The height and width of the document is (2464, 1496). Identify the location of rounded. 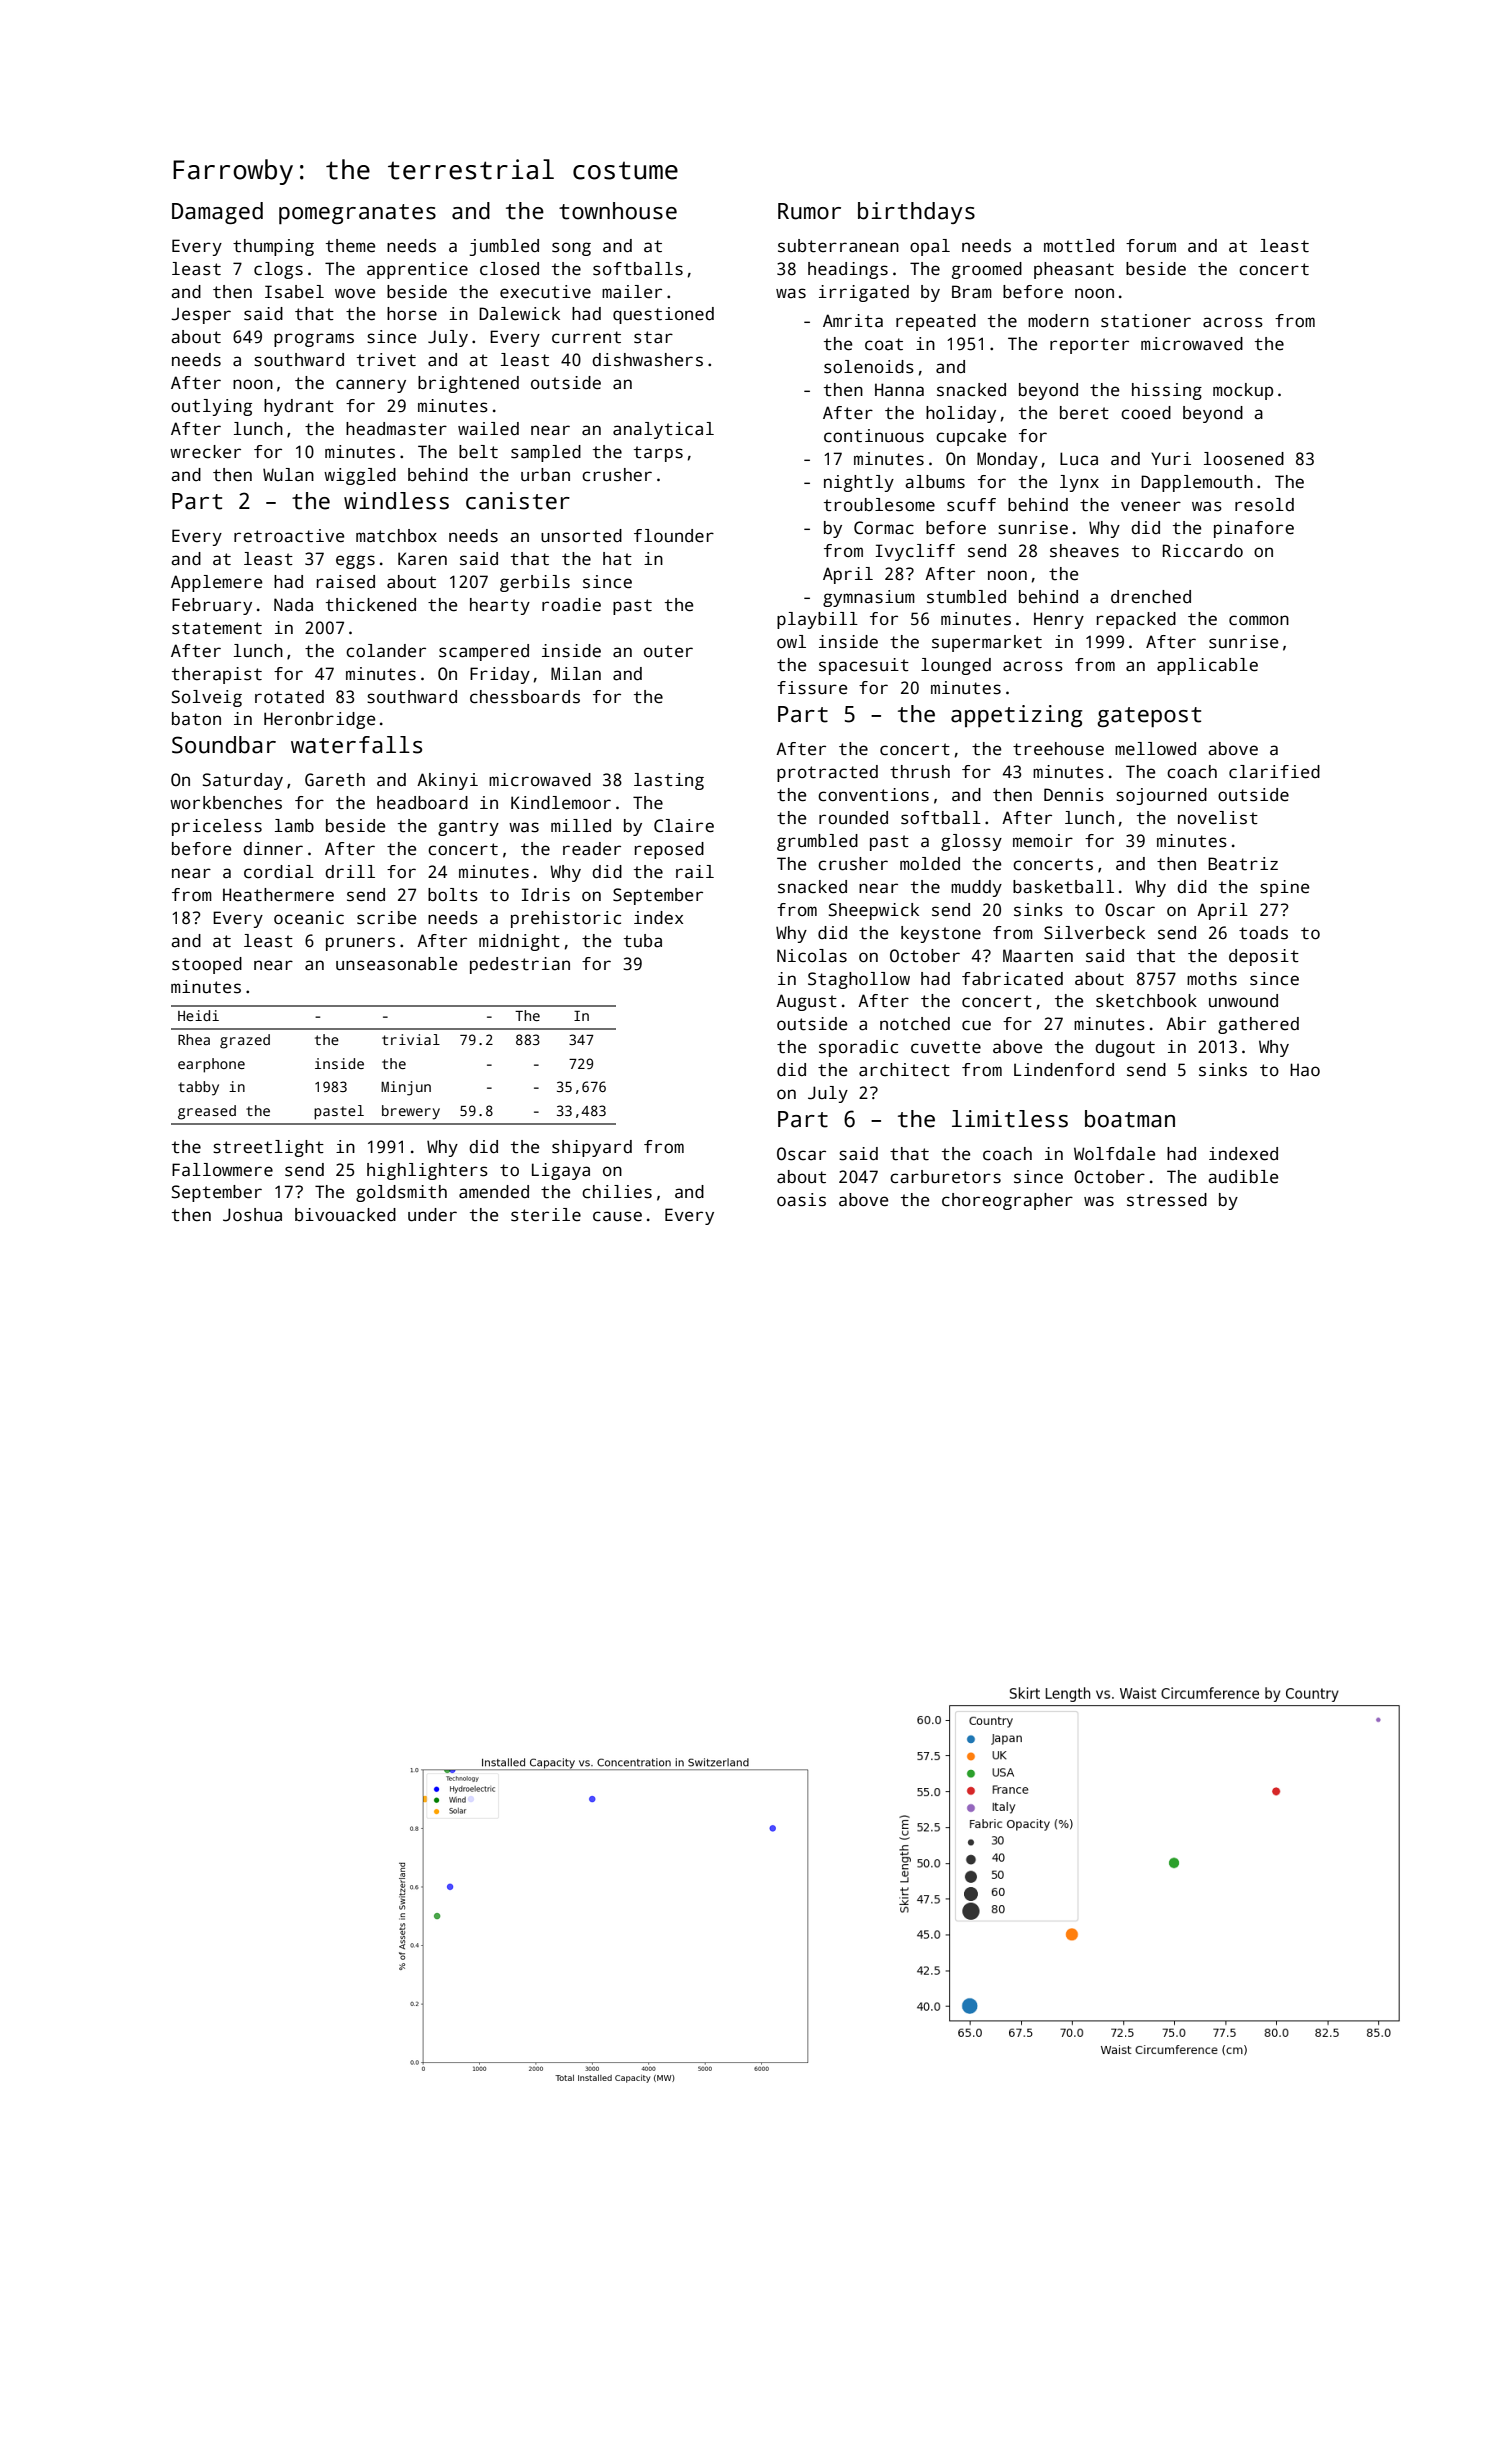
(853, 818).
